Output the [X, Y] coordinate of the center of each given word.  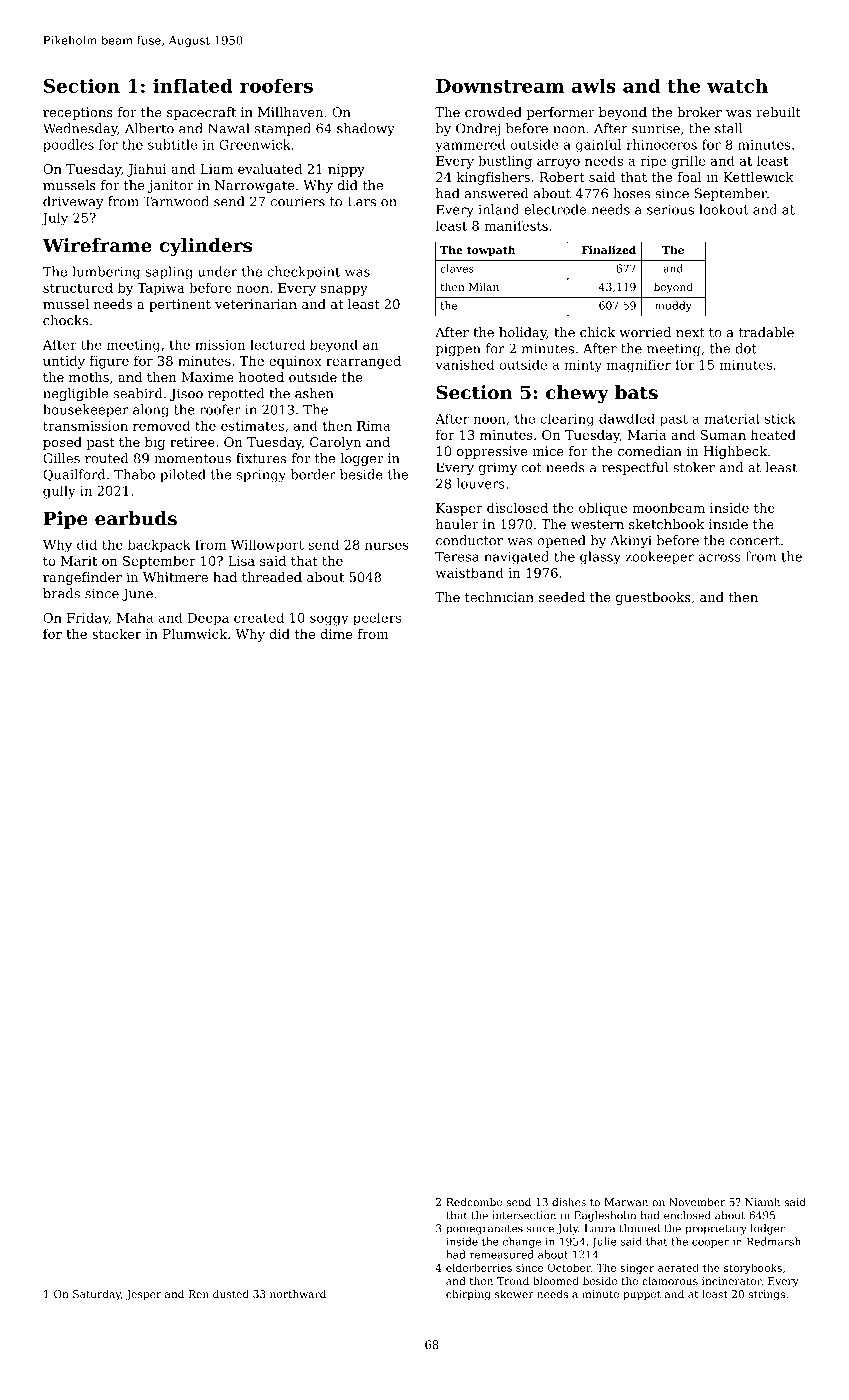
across [720, 558]
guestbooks [653, 598]
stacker [116, 634]
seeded [562, 597]
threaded [272, 577]
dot [746, 348]
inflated [193, 85]
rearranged [363, 362]
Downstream [500, 86]
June [137, 594]
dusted [231, 1294]
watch [737, 85]
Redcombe [474, 1202]
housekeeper [86, 410]
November [697, 1202]
